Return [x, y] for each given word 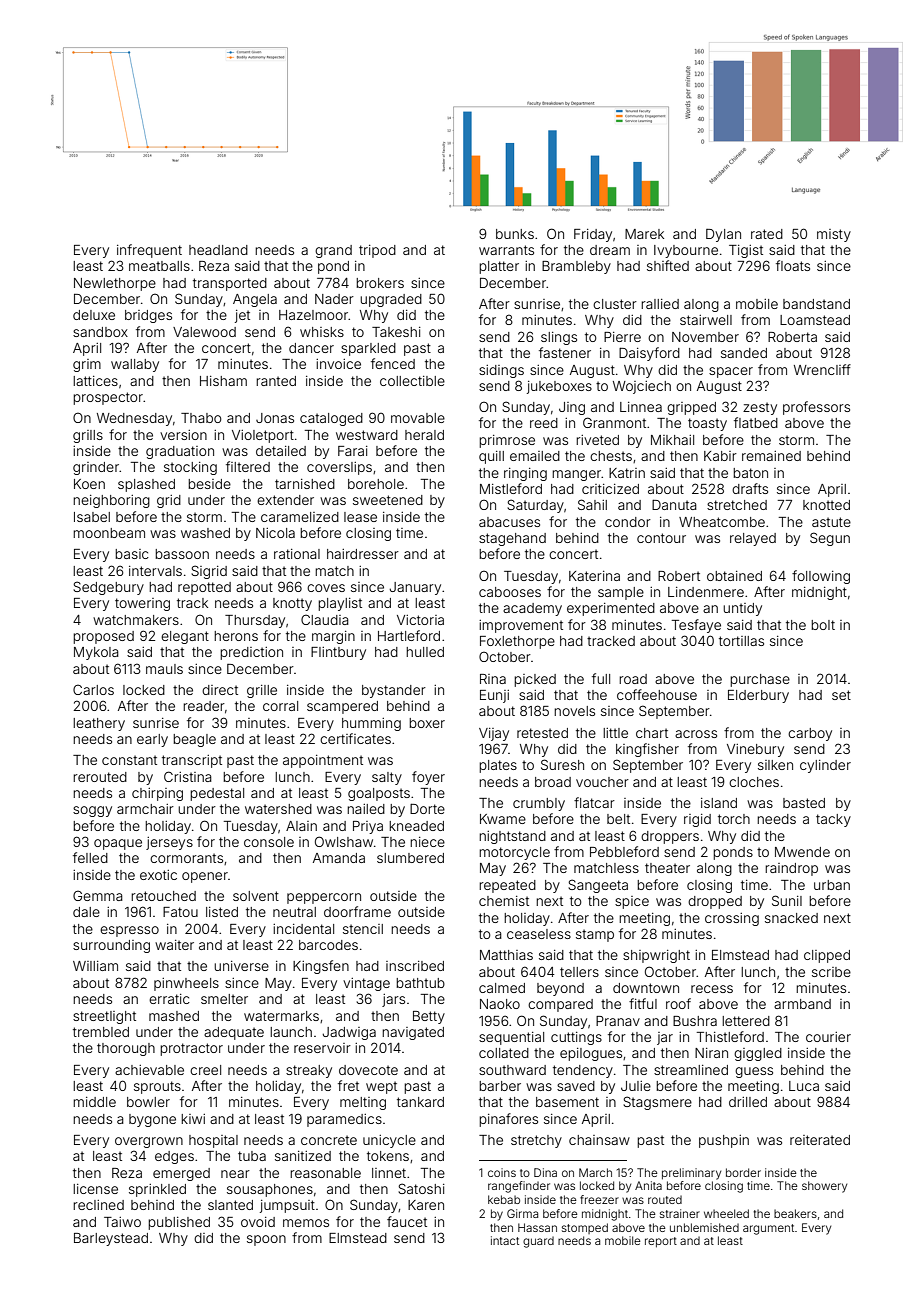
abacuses [509, 522]
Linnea [641, 407]
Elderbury [758, 696]
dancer [311, 348]
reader [204, 706]
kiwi [193, 1119]
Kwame [503, 819]
